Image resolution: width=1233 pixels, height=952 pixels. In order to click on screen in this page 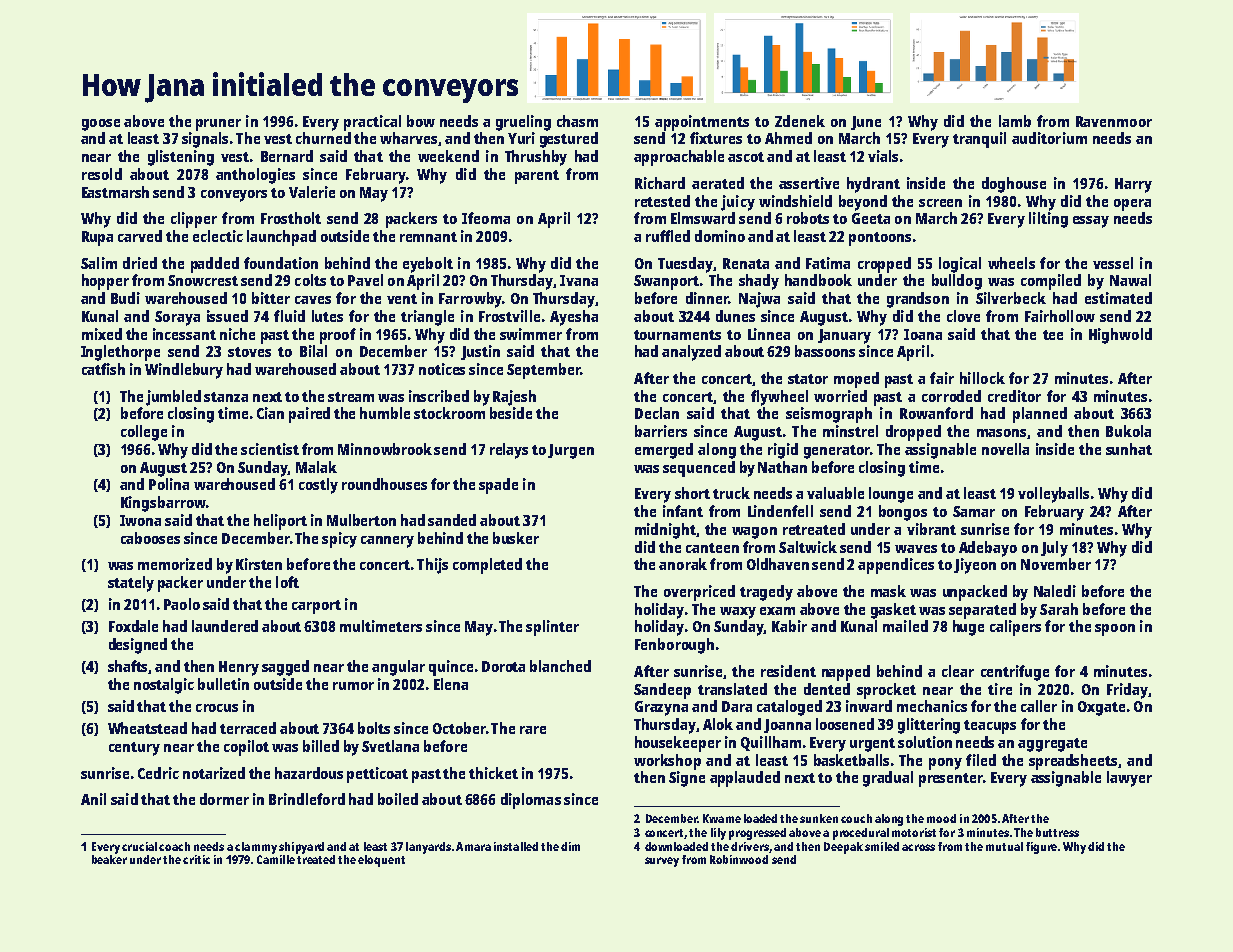, I will do `click(940, 203)`.
